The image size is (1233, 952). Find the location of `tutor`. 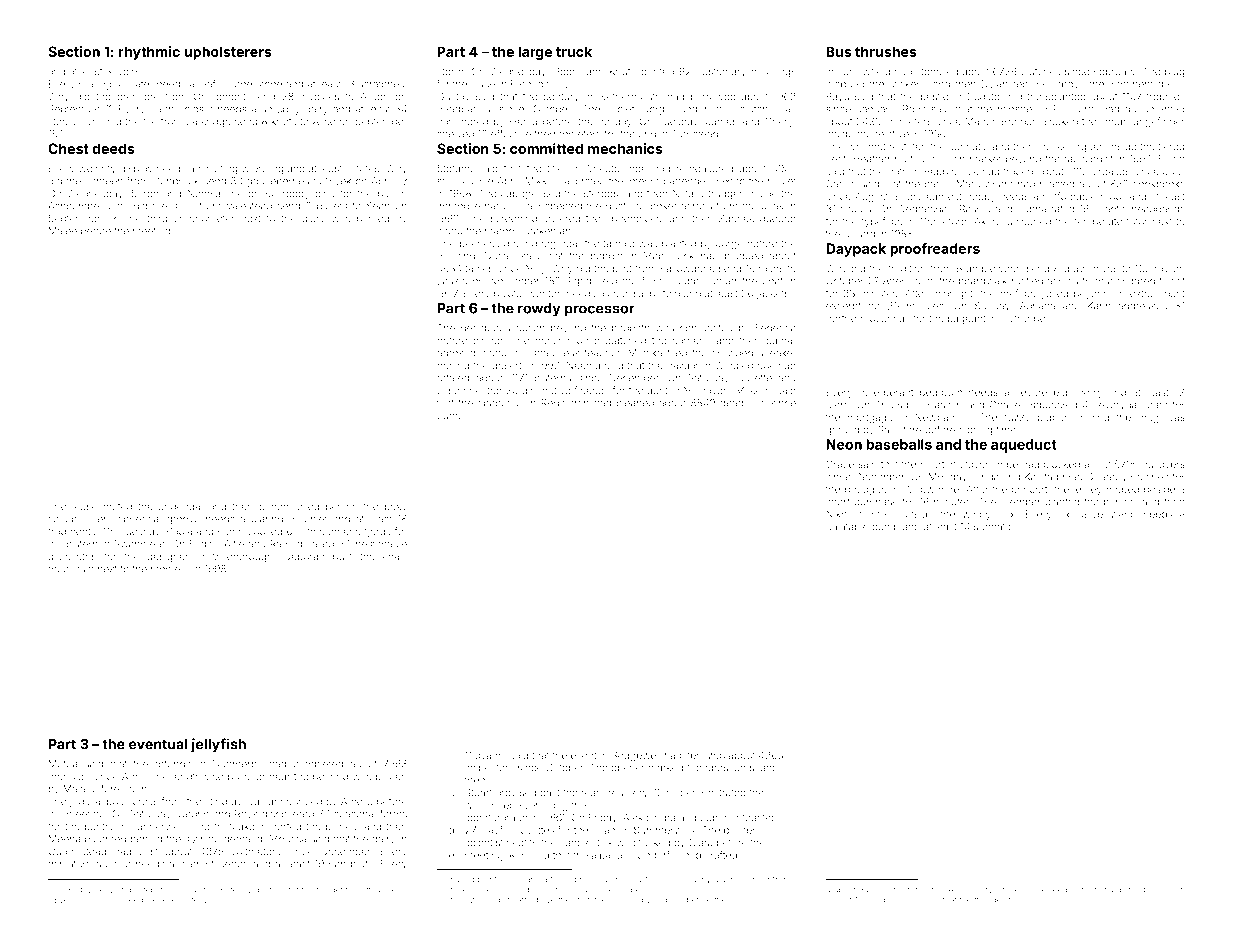

tutor is located at coordinates (1137, 221).
